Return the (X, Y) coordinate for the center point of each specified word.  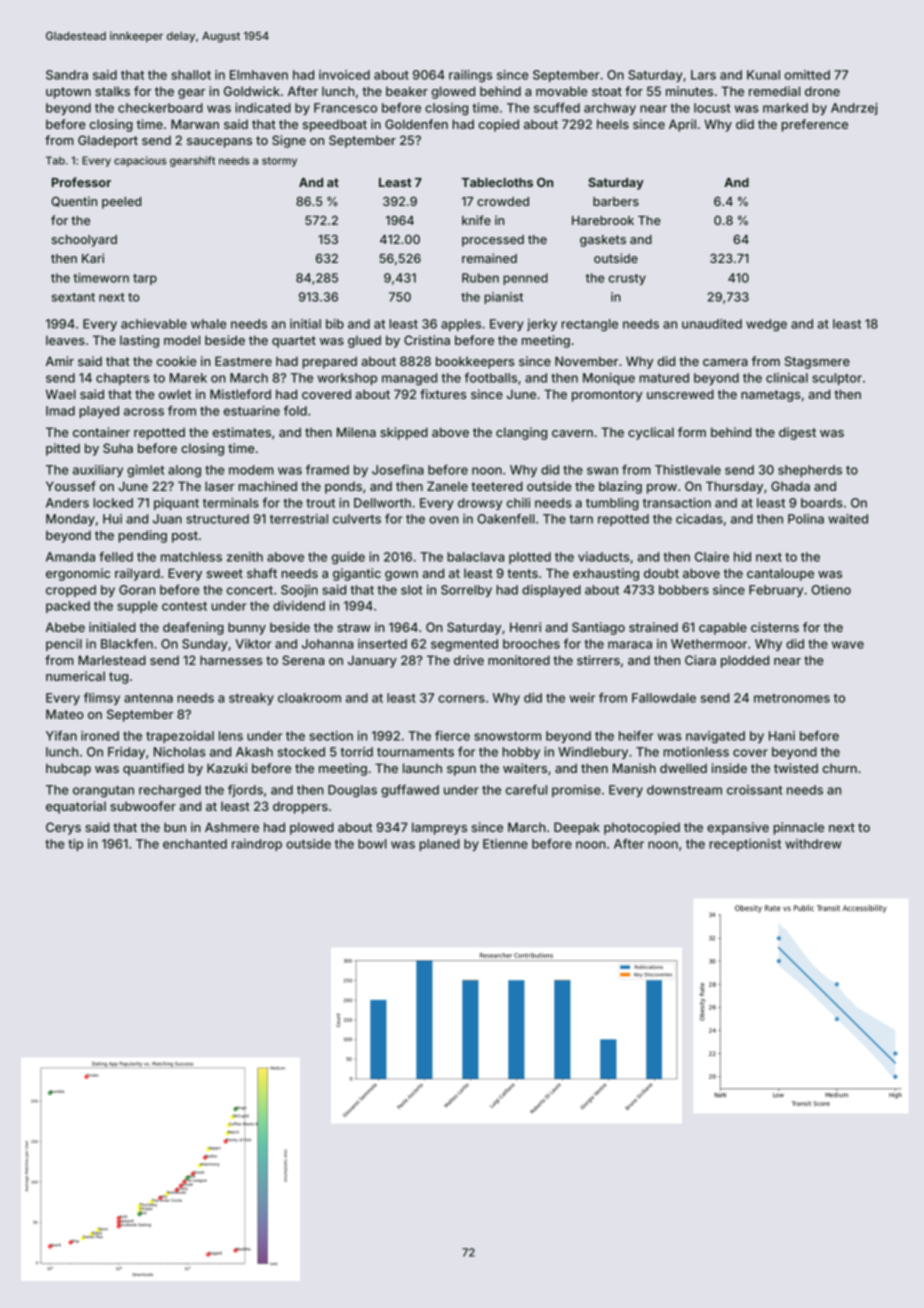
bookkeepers (475, 362)
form (692, 432)
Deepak (577, 828)
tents (522, 573)
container (101, 432)
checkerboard (160, 108)
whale (209, 324)
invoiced (344, 75)
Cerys (63, 828)
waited (848, 519)
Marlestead (112, 660)
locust (712, 108)
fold (295, 410)
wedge (766, 325)
